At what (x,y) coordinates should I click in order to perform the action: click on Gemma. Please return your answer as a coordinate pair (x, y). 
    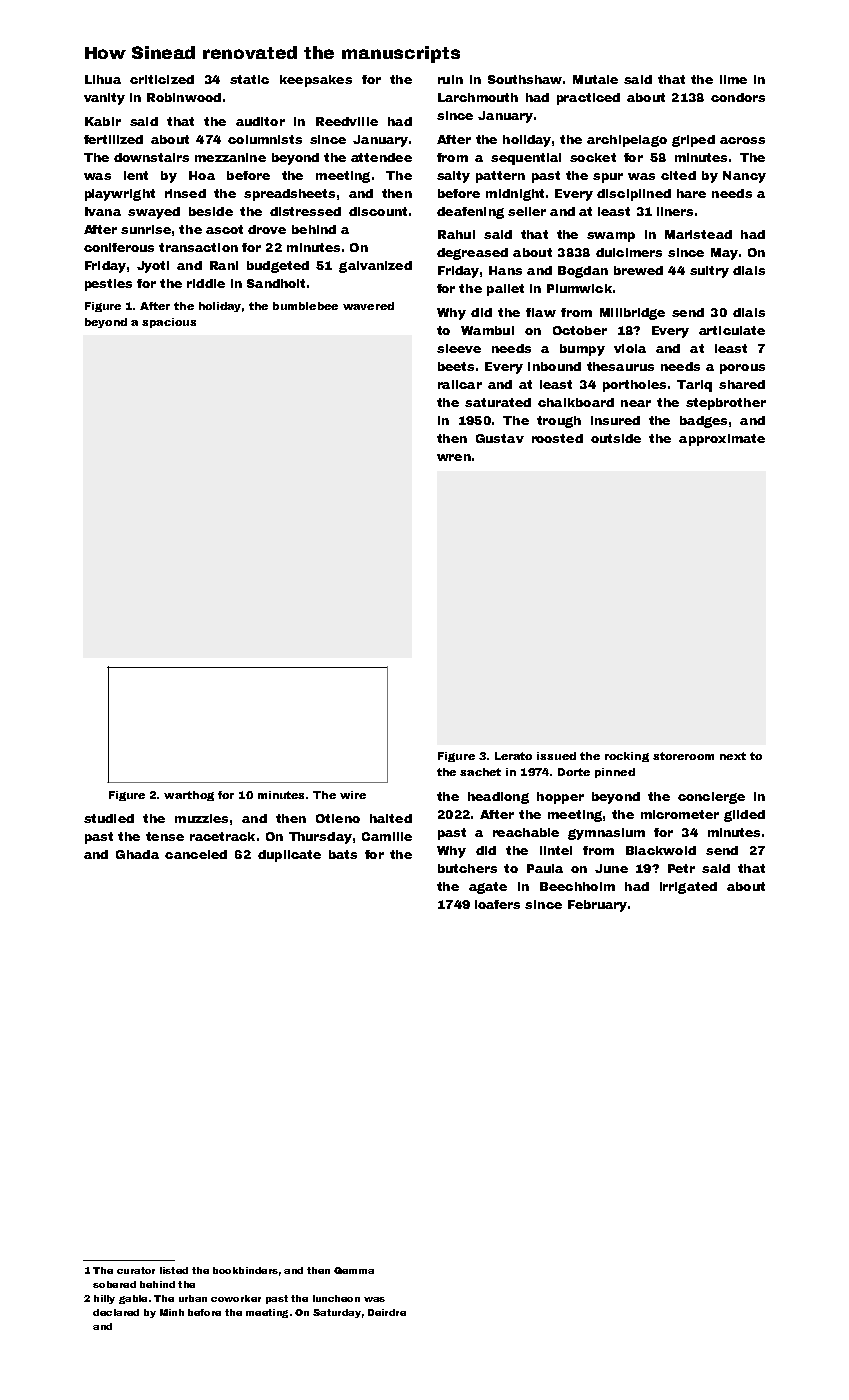
    Looking at the image, I should click on (354, 1270).
